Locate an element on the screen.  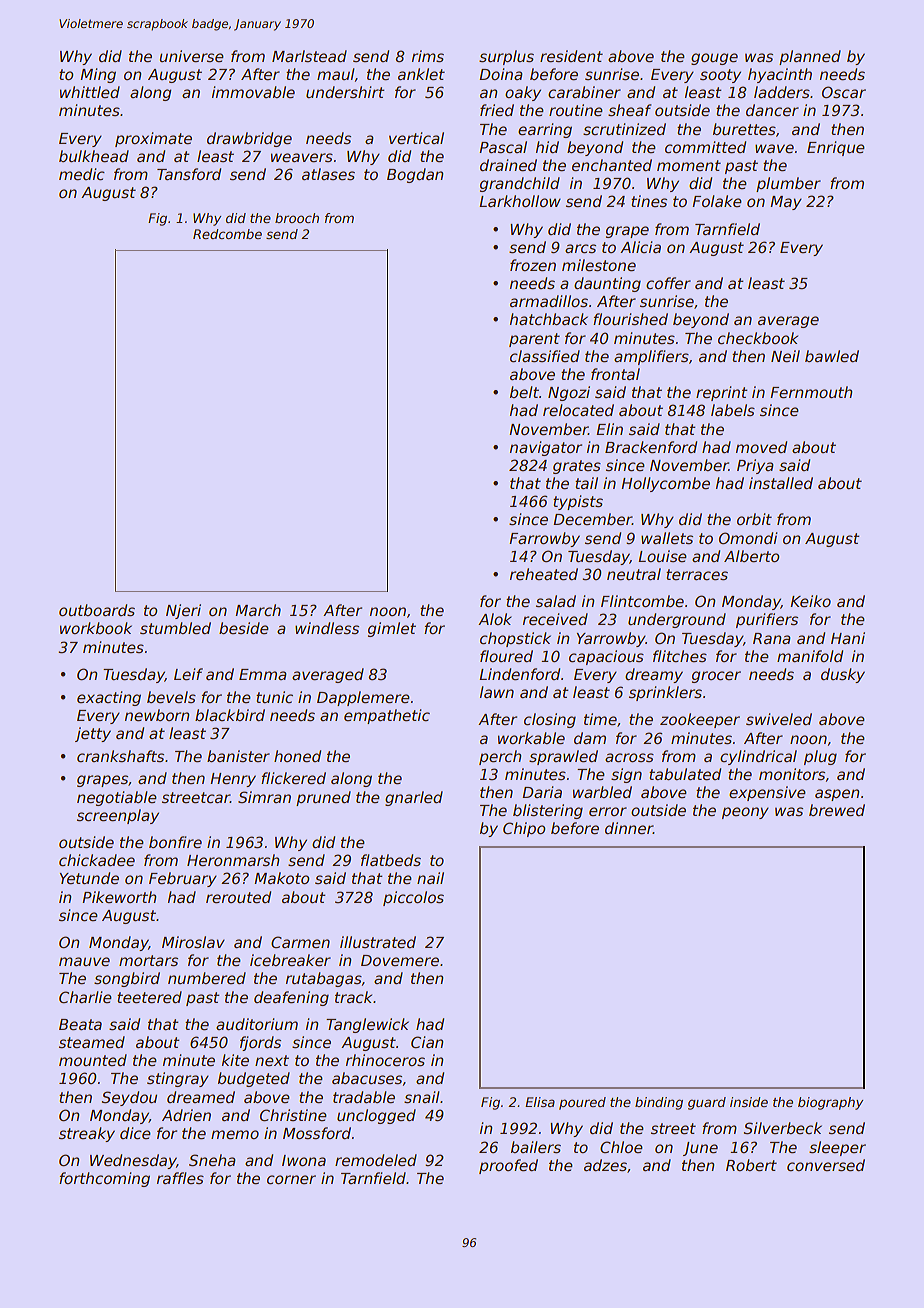
Chipo is located at coordinates (524, 829).
